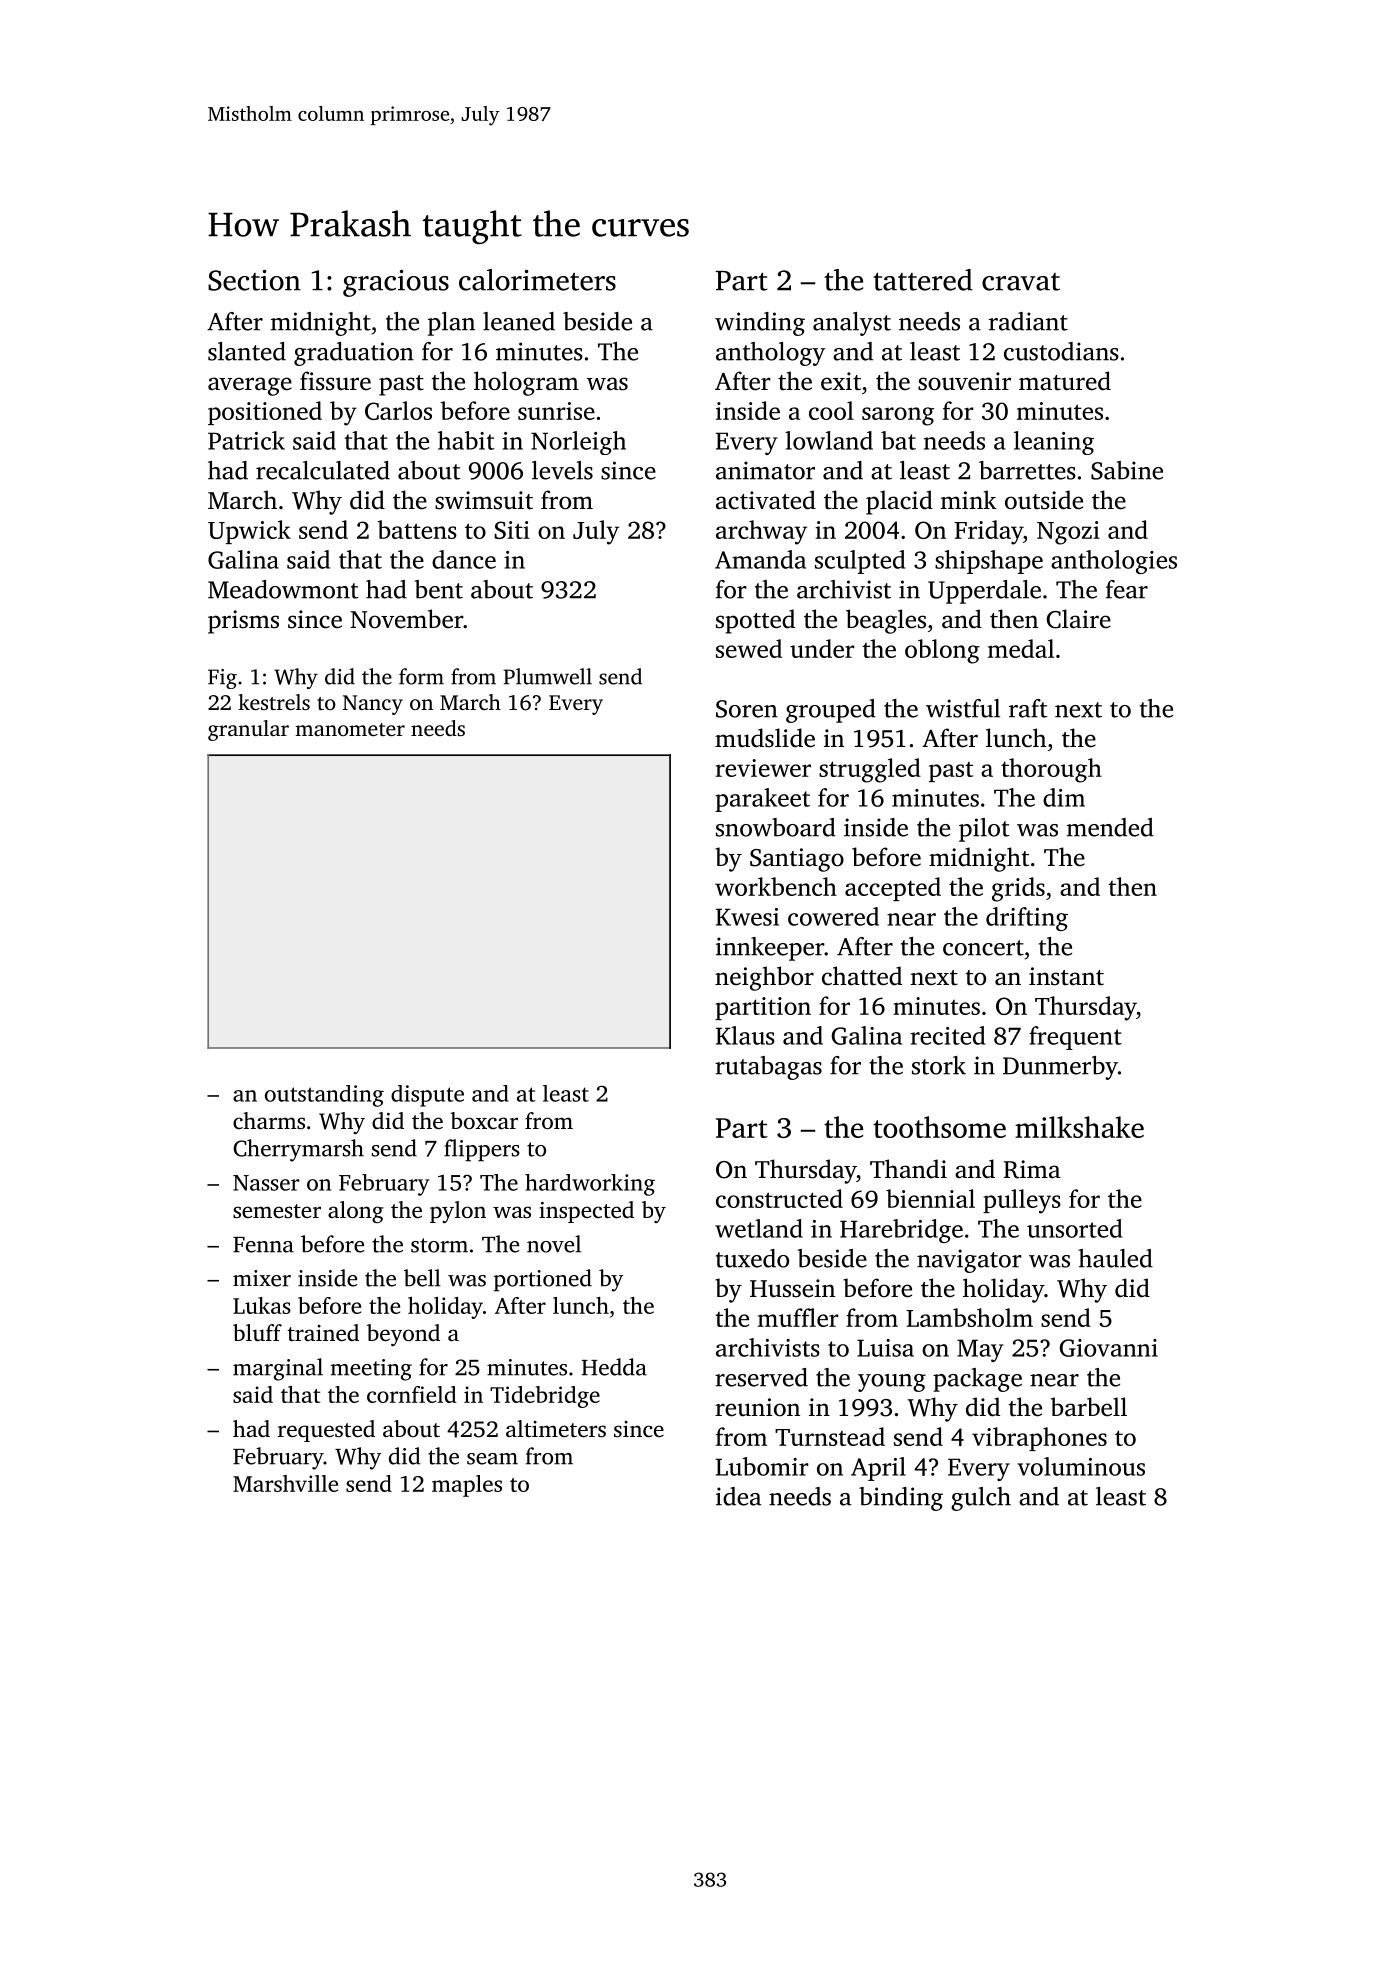 This document has width=1386, height=1969. What do you see at coordinates (427, 1096) in the document?
I see `dispute` at bounding box center [427, 1096].
